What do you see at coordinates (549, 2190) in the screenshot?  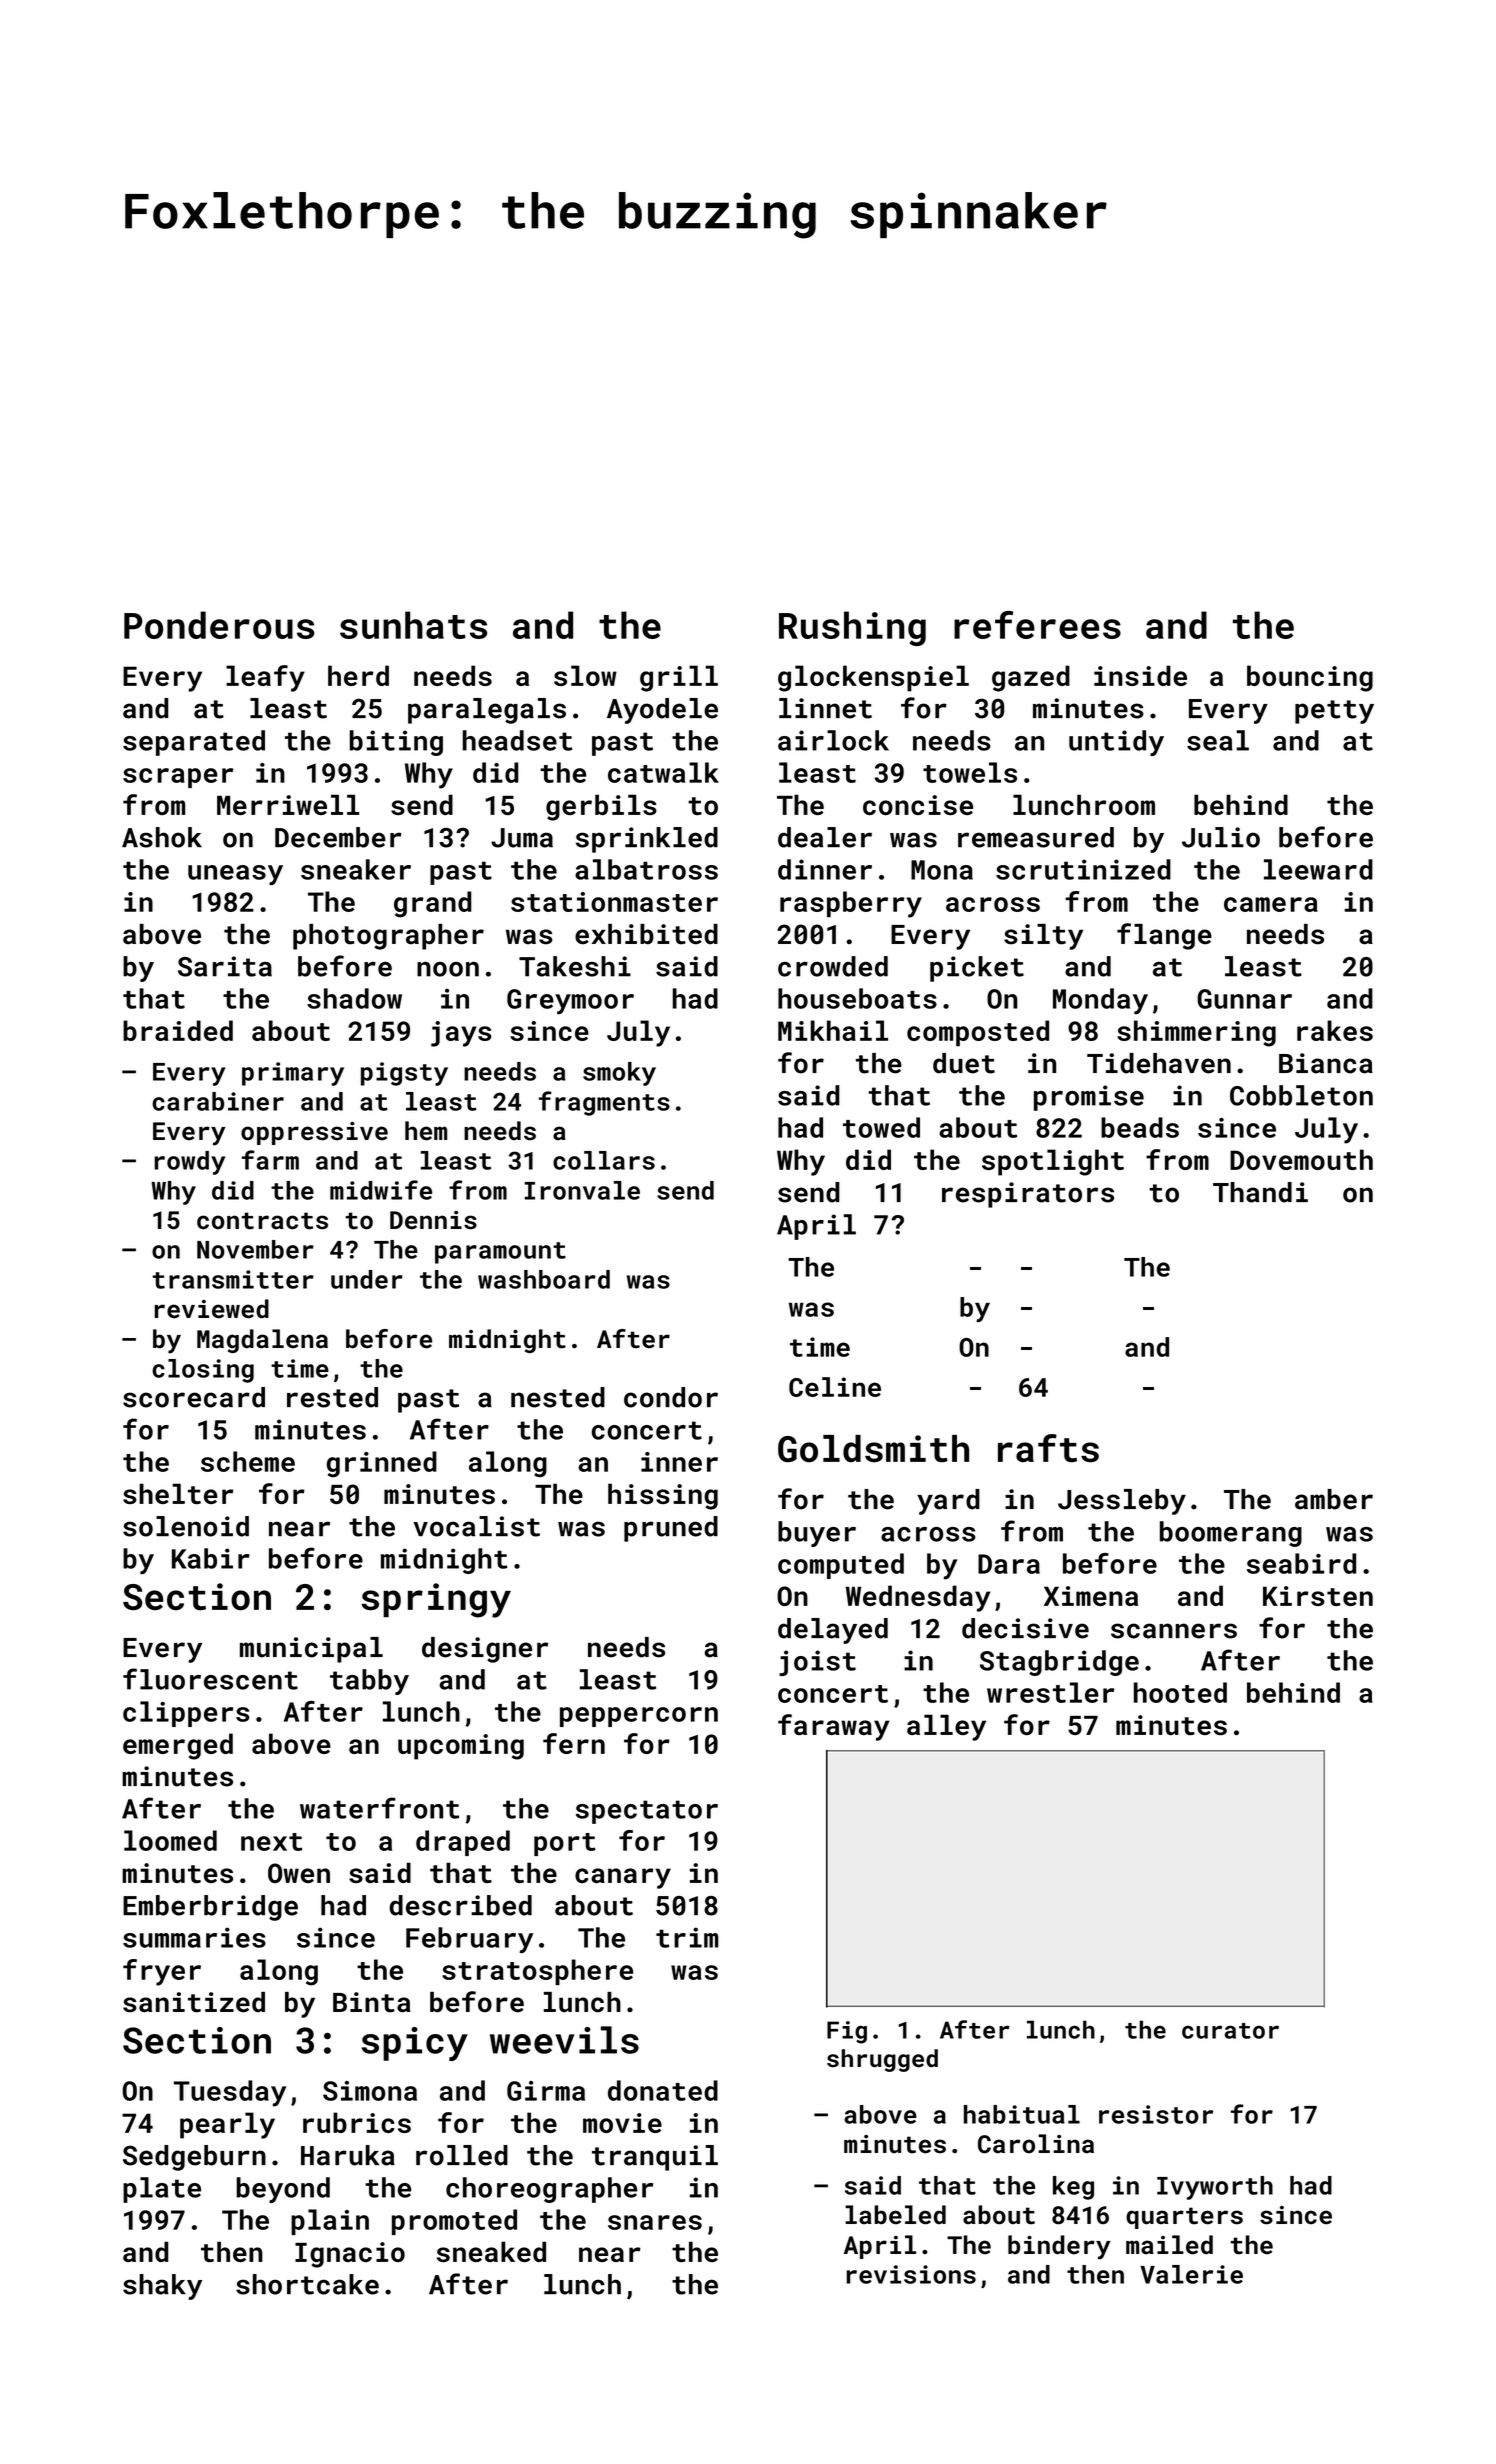 I see `choreographer` at bounding box center [549, 2190].
